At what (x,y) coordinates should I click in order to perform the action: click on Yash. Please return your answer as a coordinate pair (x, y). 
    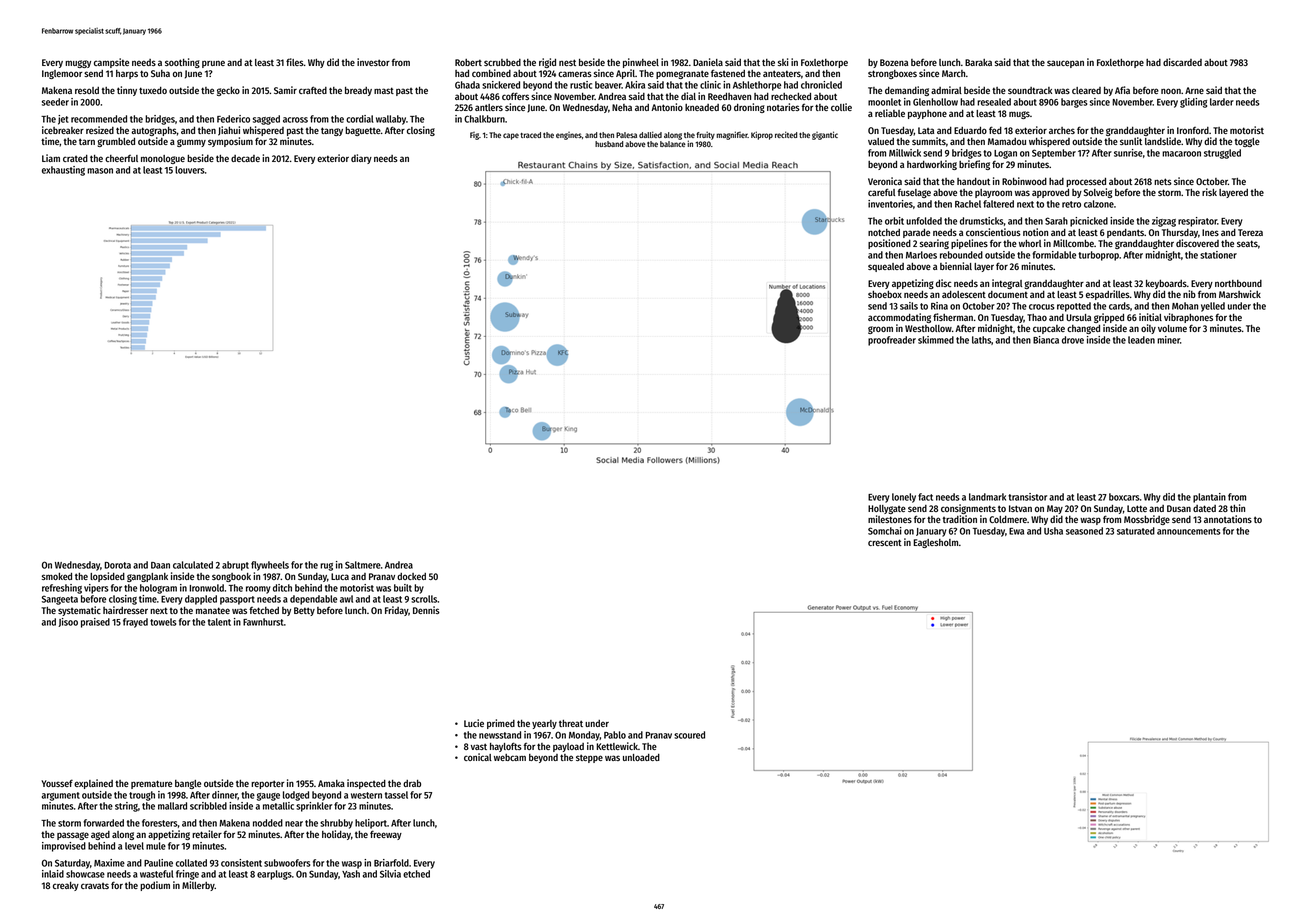
    Looking at the image, I should click on (351, 874).
